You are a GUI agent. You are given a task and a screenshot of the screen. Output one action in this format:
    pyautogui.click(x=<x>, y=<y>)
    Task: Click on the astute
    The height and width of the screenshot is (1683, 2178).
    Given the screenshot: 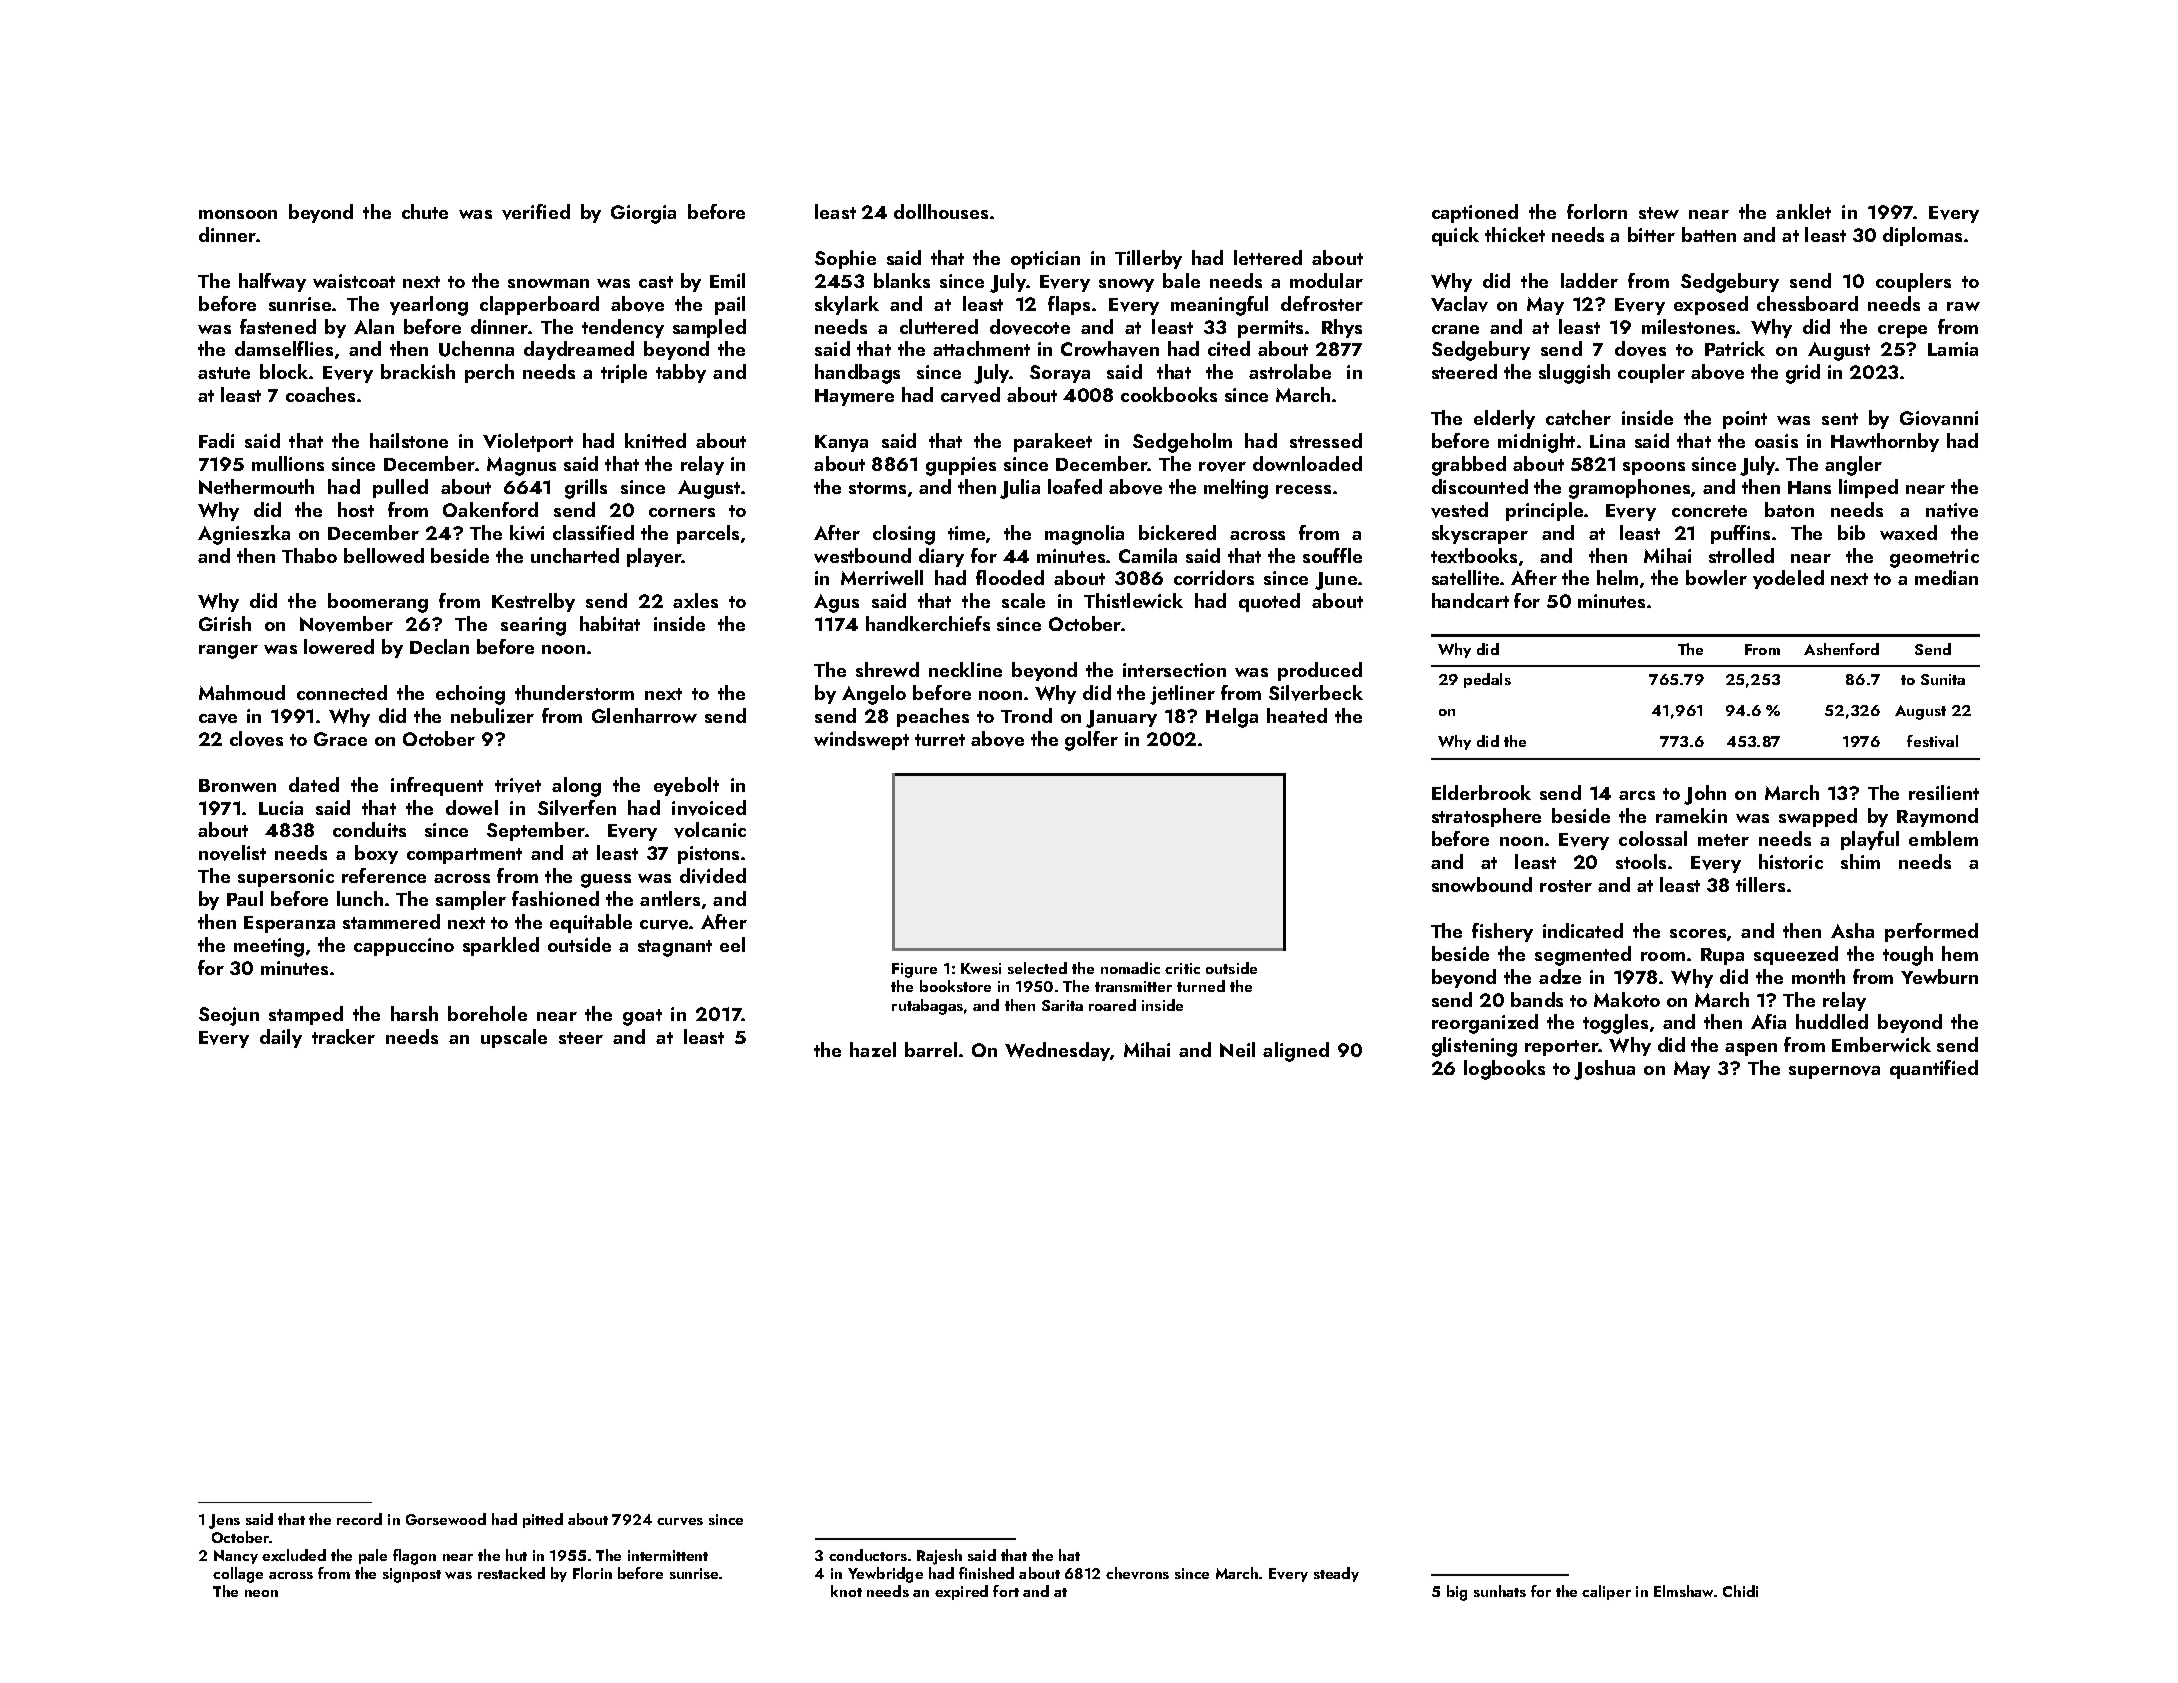 What is the action you would take?
    pyautogui.click(x=224, y=373)
